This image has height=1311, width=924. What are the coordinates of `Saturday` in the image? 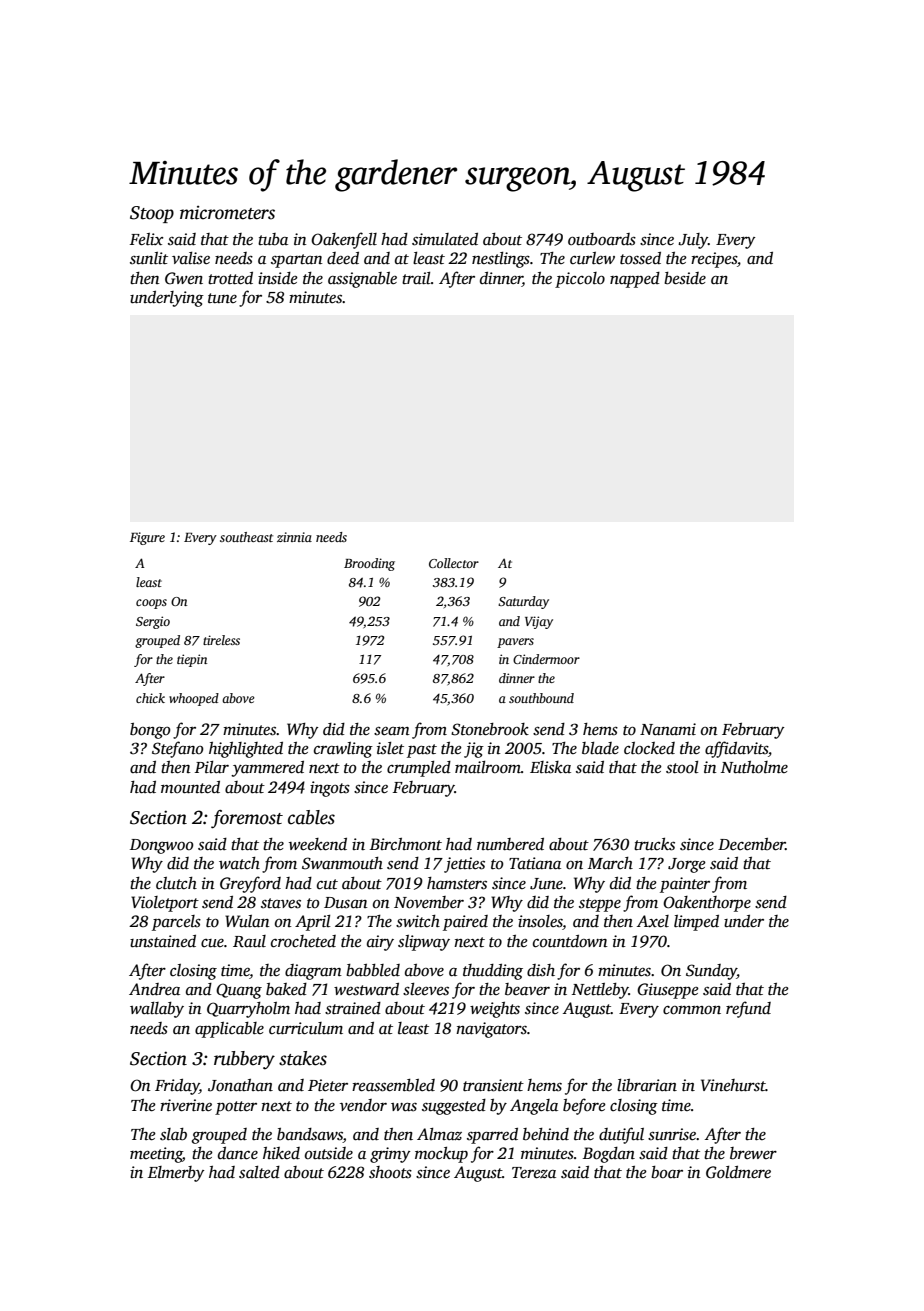 It's located at (523, 602).
